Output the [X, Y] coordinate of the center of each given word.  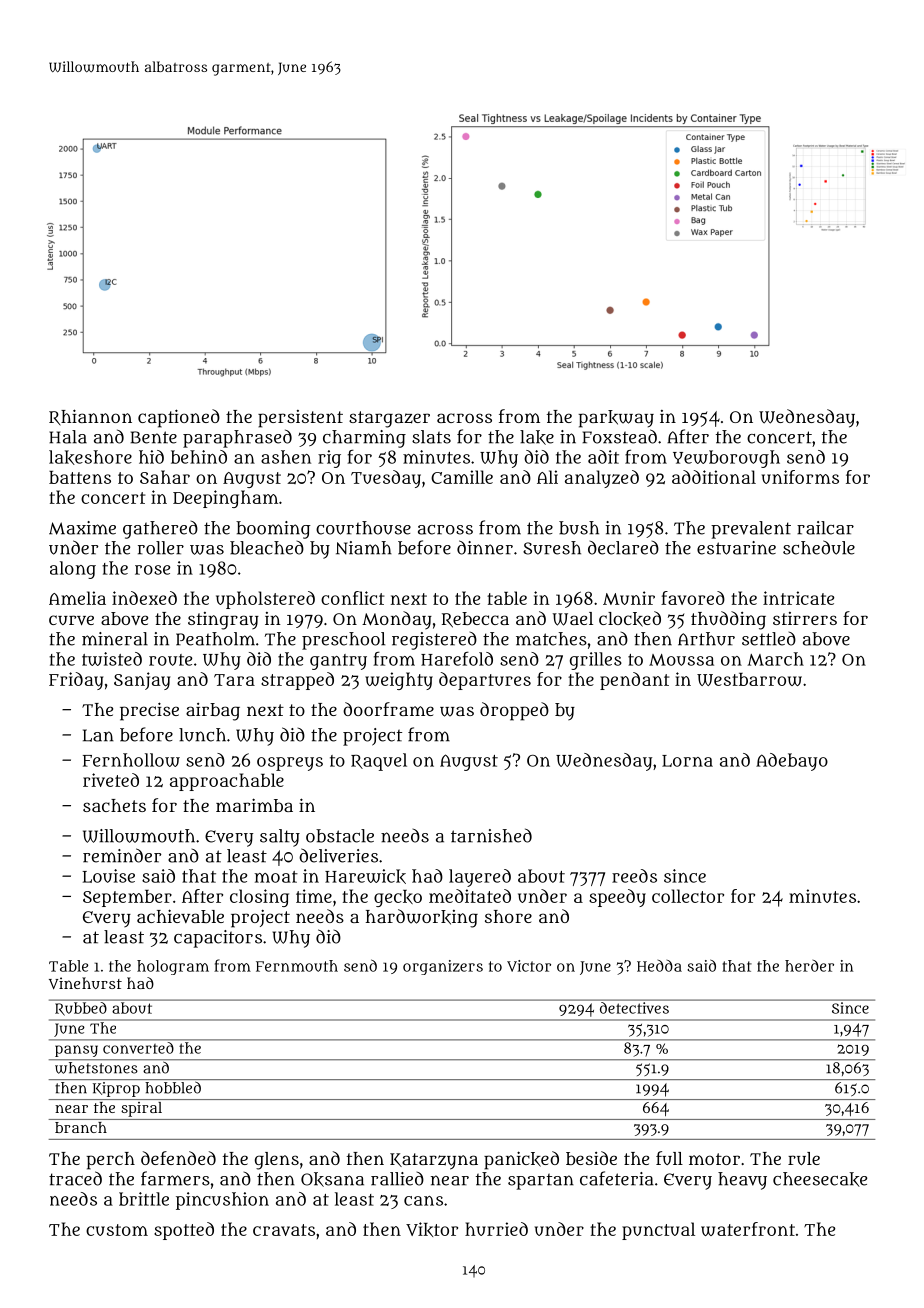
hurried [496, 1229]
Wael [573, 619]
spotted [184, 1231]
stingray [223, 621]
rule [804, 1158]
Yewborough [726, 459]
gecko [398, 898]
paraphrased [237, 438]
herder [809, 966]
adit [603, 457]
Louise [108, 876]
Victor [529, 966]
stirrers [805, 618]
